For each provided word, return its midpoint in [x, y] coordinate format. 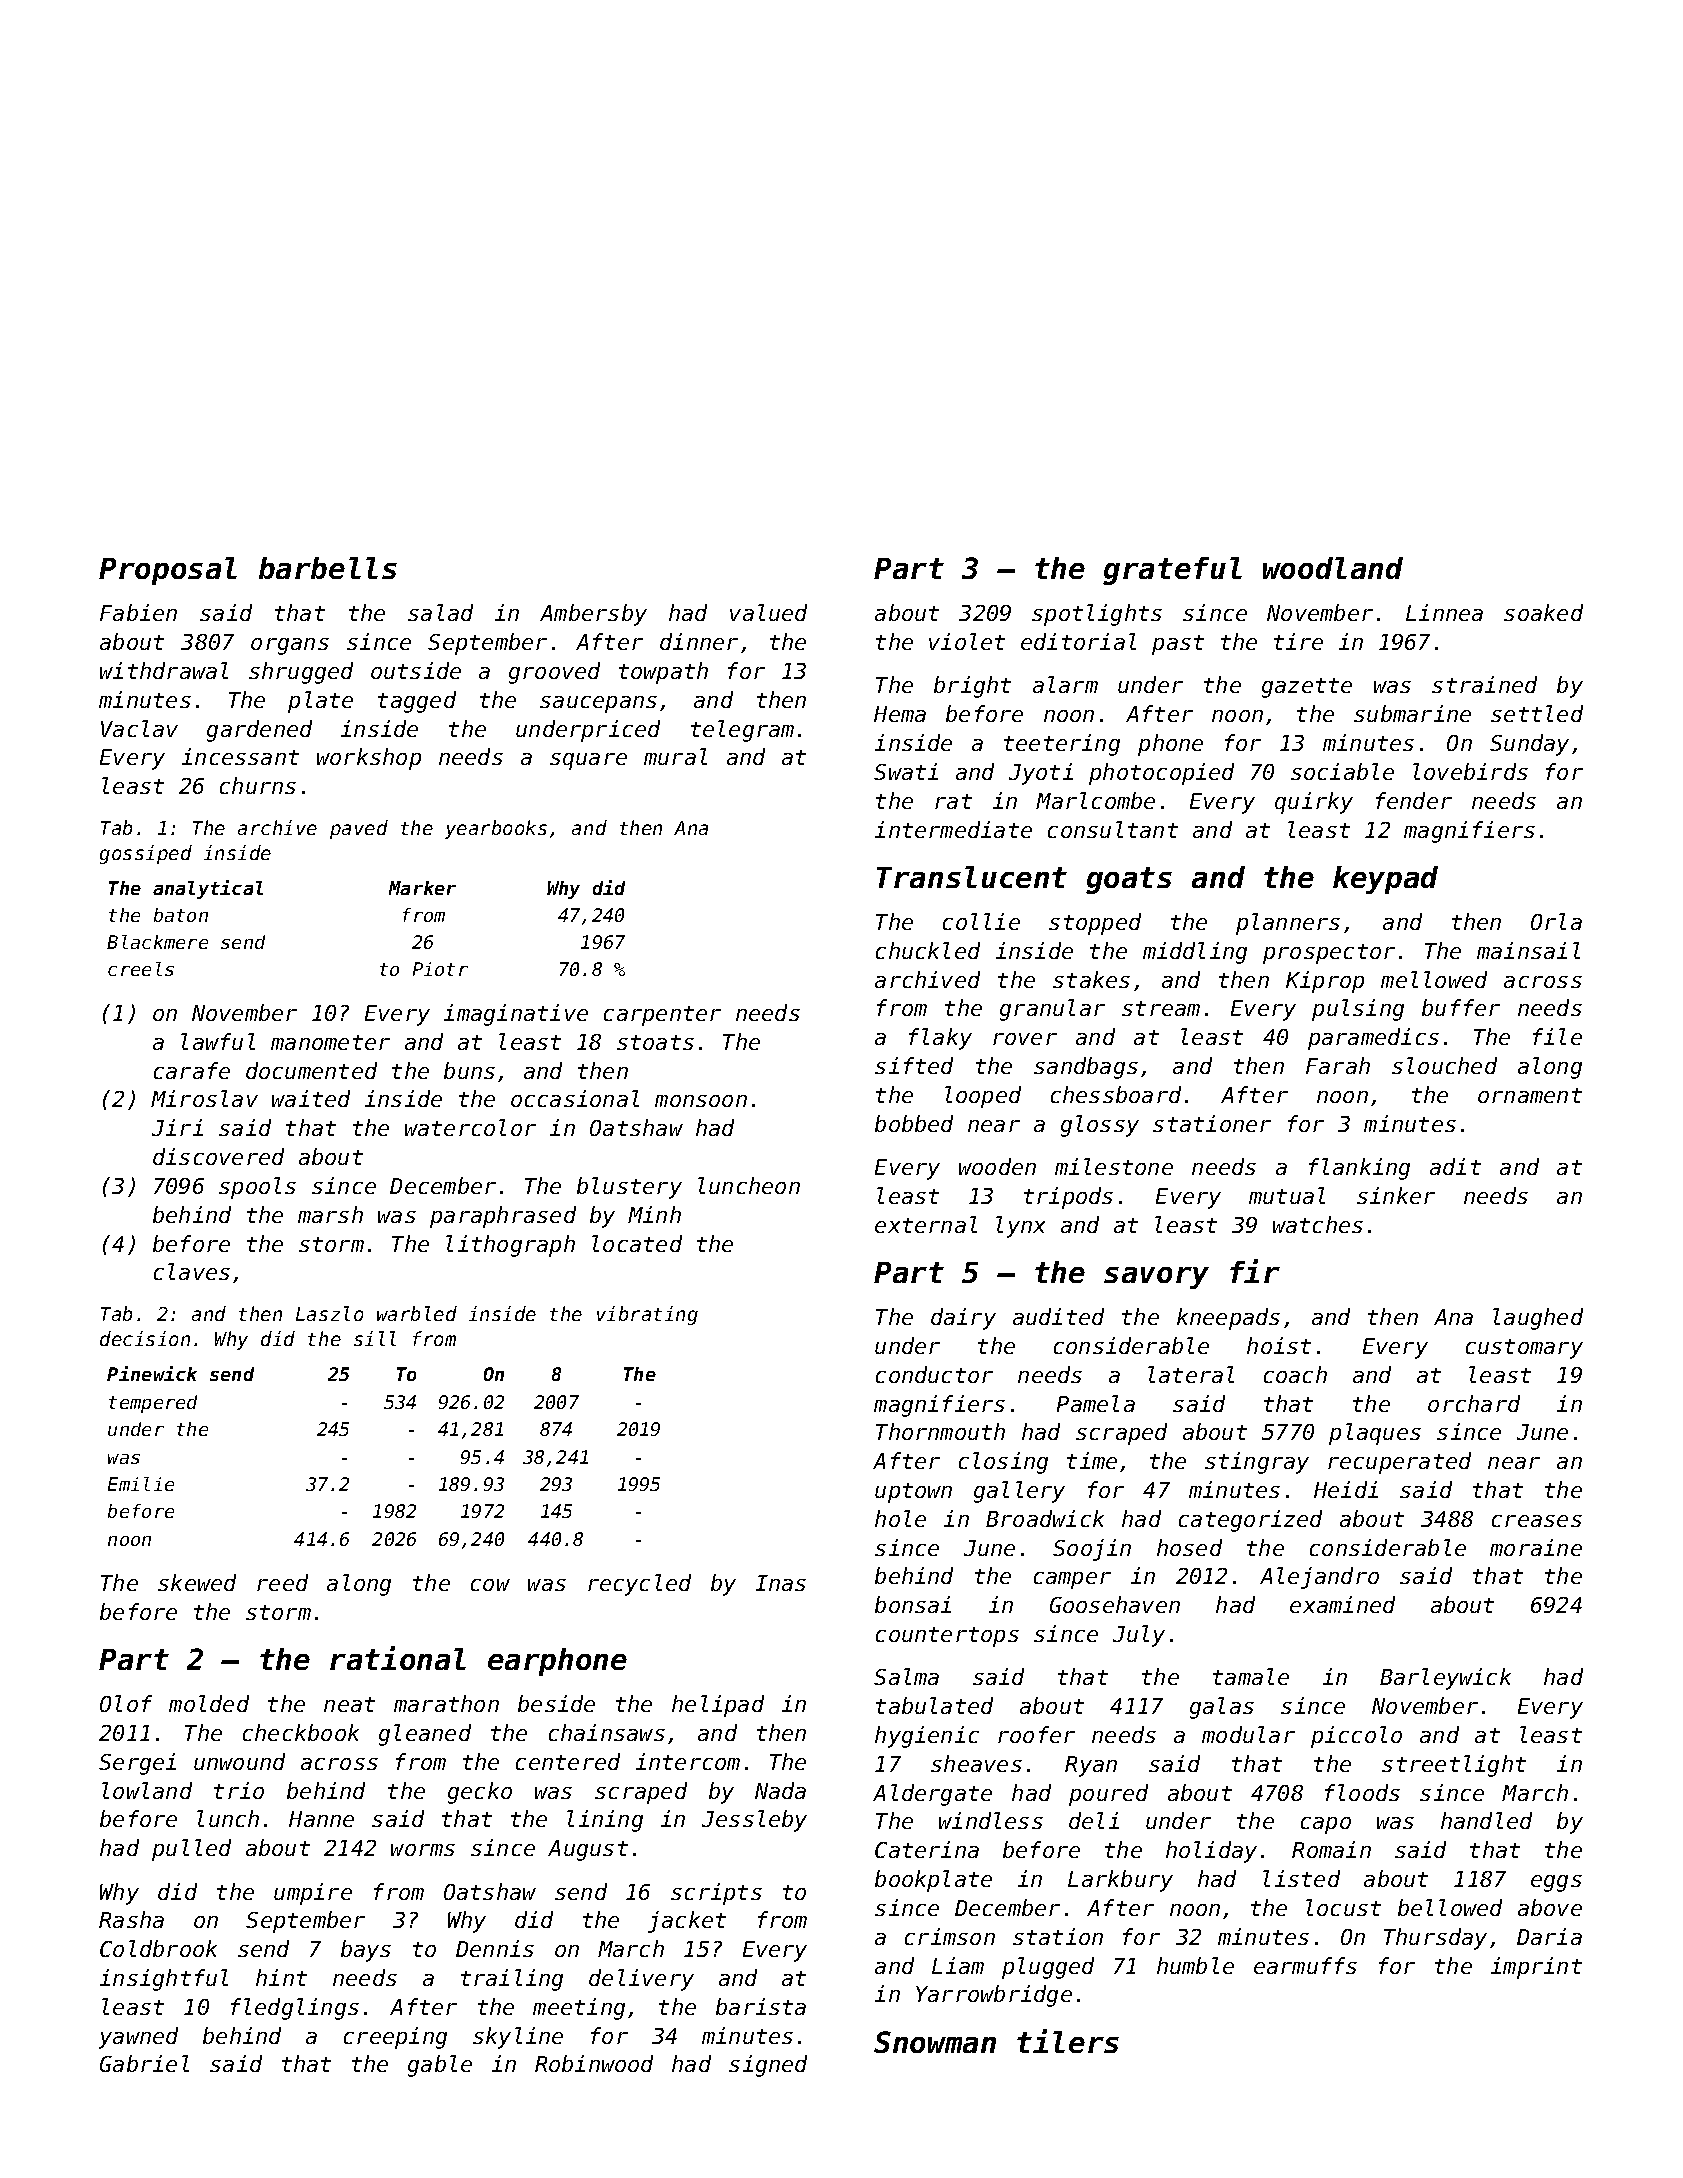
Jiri [177, 1127]
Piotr [440, 969]
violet [967, 641]
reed [282, 1582]
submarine [1412, 713]
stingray [1257, 1463]
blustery [629, 1188]
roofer [1036, 1734]
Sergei [137, 1764]
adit [1455, 1166]
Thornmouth [940, 1431]
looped [983, 1097]
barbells [328, 568]
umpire [313, 1894]
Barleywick [1445, 1679]
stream [1161, 1008]
